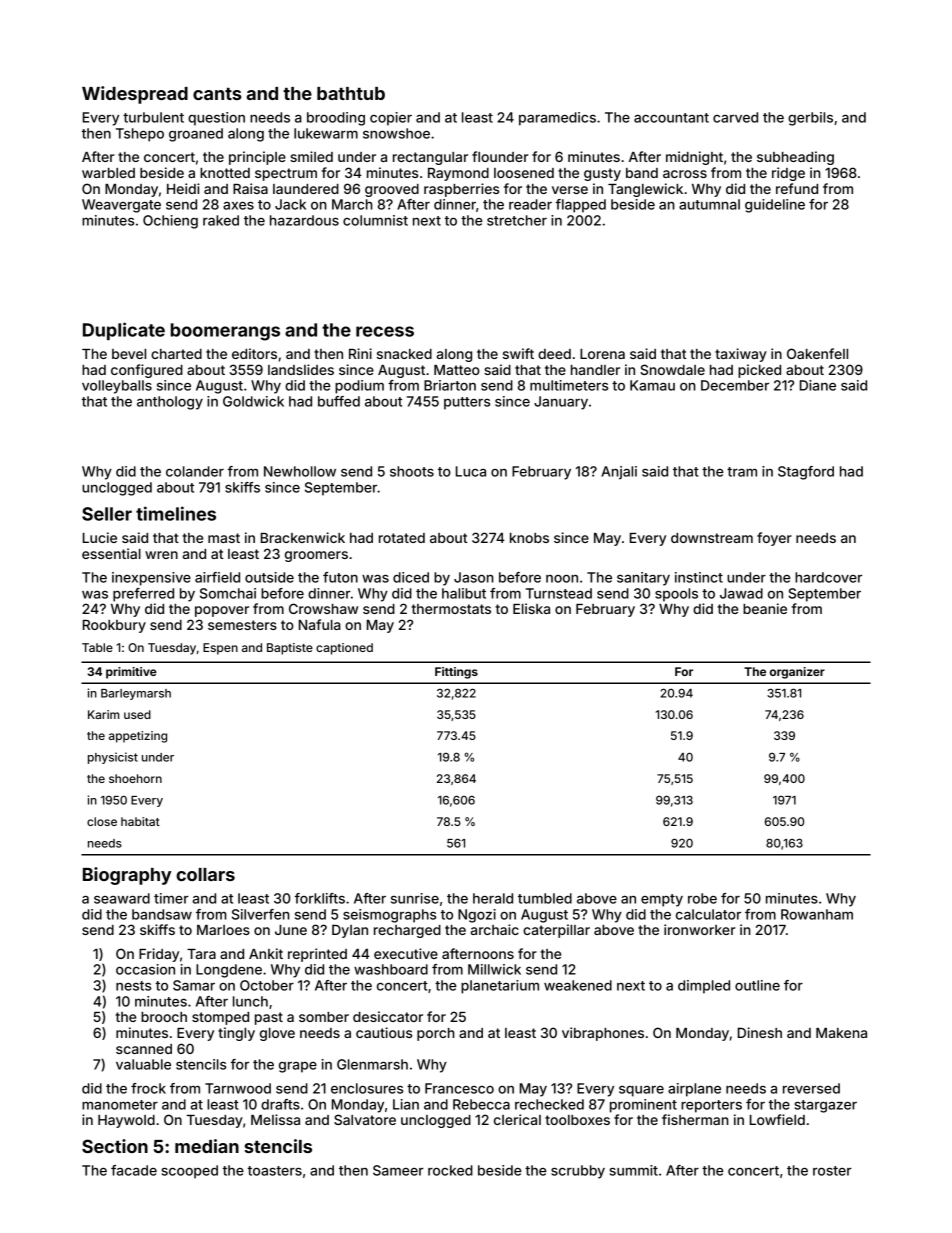 This image has width=952, height=1233. Describe the element at coordinates (170, 403) in the image. I see `anthology` at that location.
